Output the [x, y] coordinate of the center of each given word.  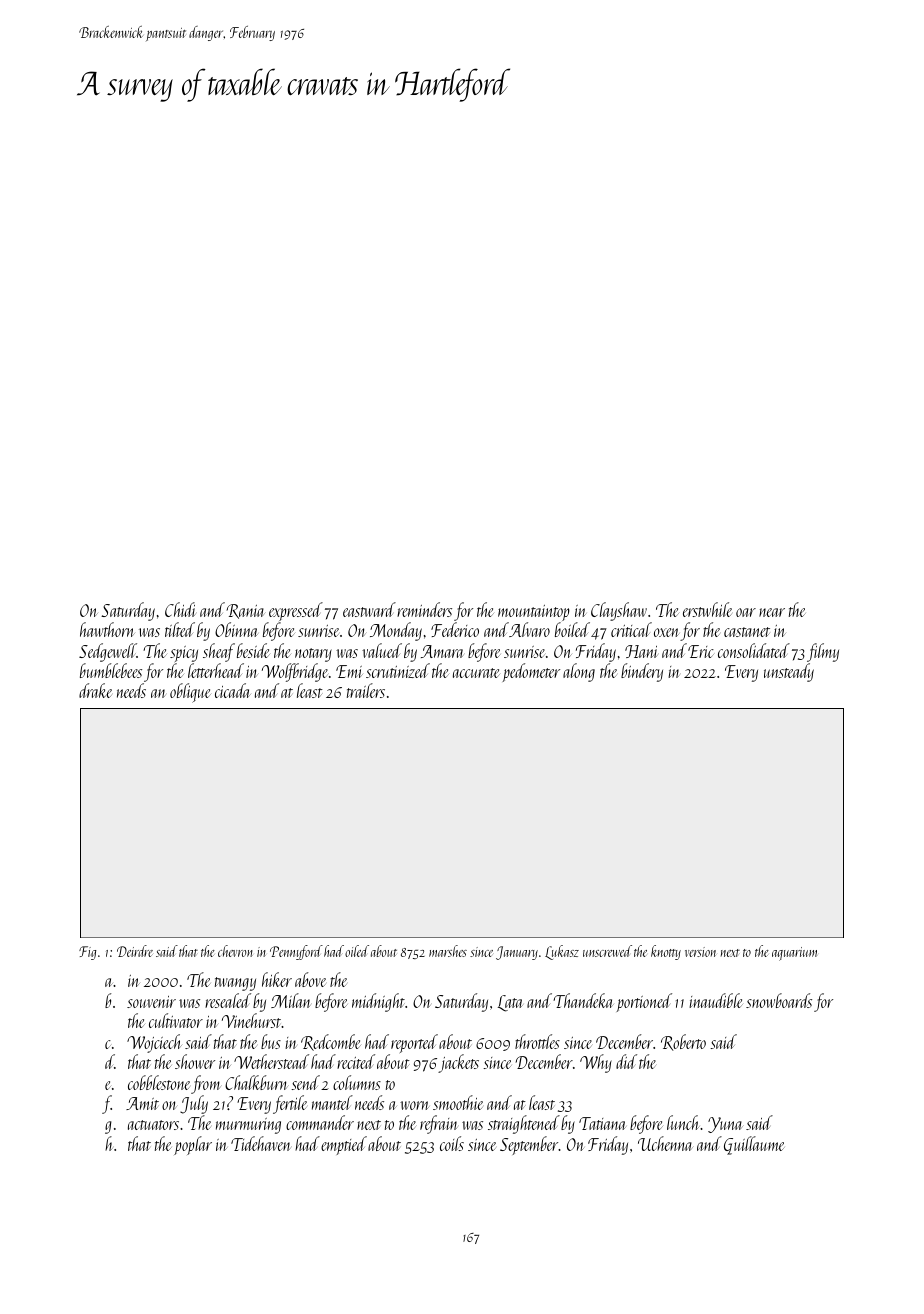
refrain [438, 1124]
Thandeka [583, 1000]
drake [95, 690]
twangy [235, 984]
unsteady [789, 672]
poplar [193, 1145]
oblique [190, 693]
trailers [366, 690]
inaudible [716, 1000]
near [772, 612]
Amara [442, 651]
